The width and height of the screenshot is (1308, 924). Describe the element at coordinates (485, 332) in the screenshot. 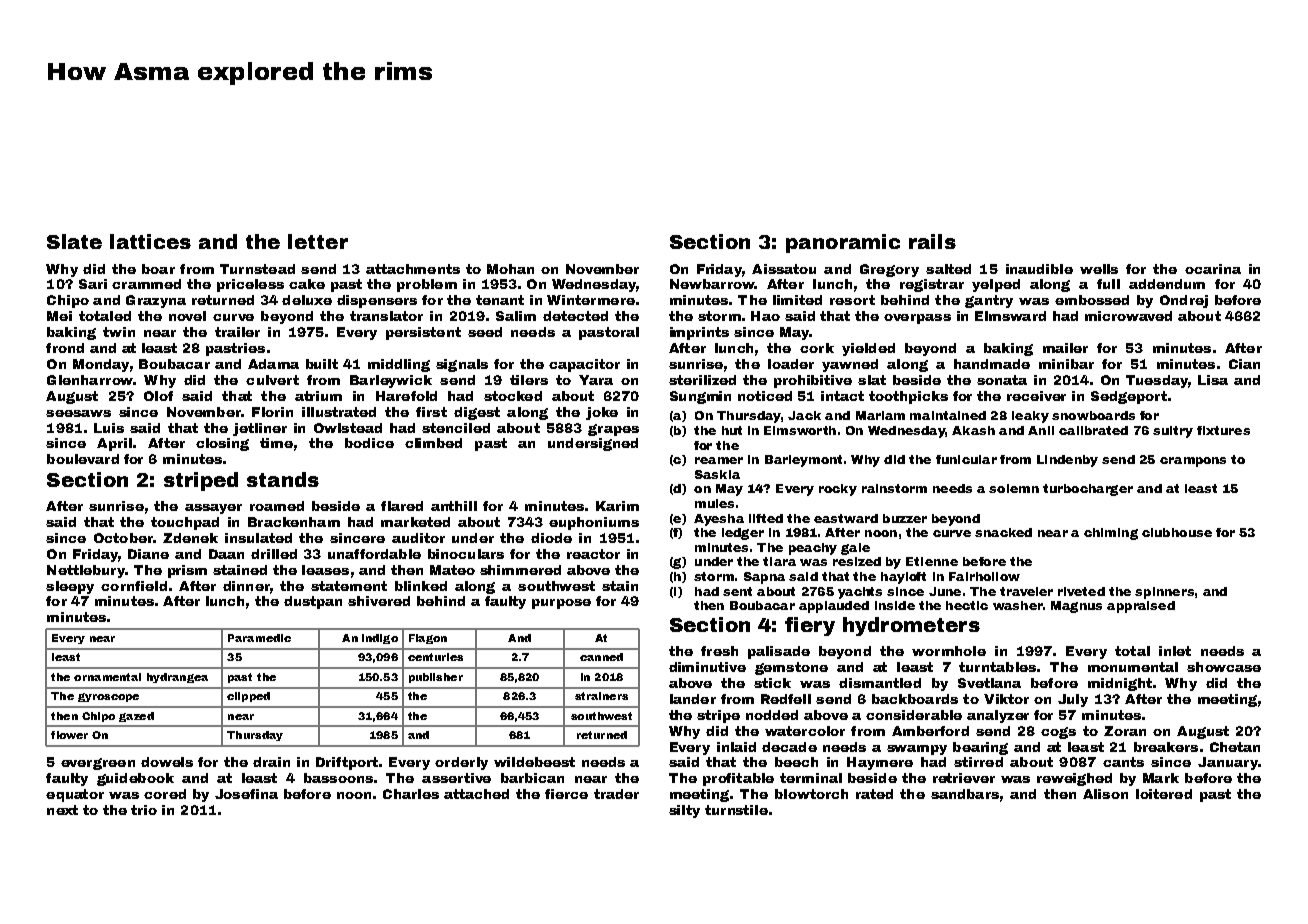

I see `seed` at that location.
